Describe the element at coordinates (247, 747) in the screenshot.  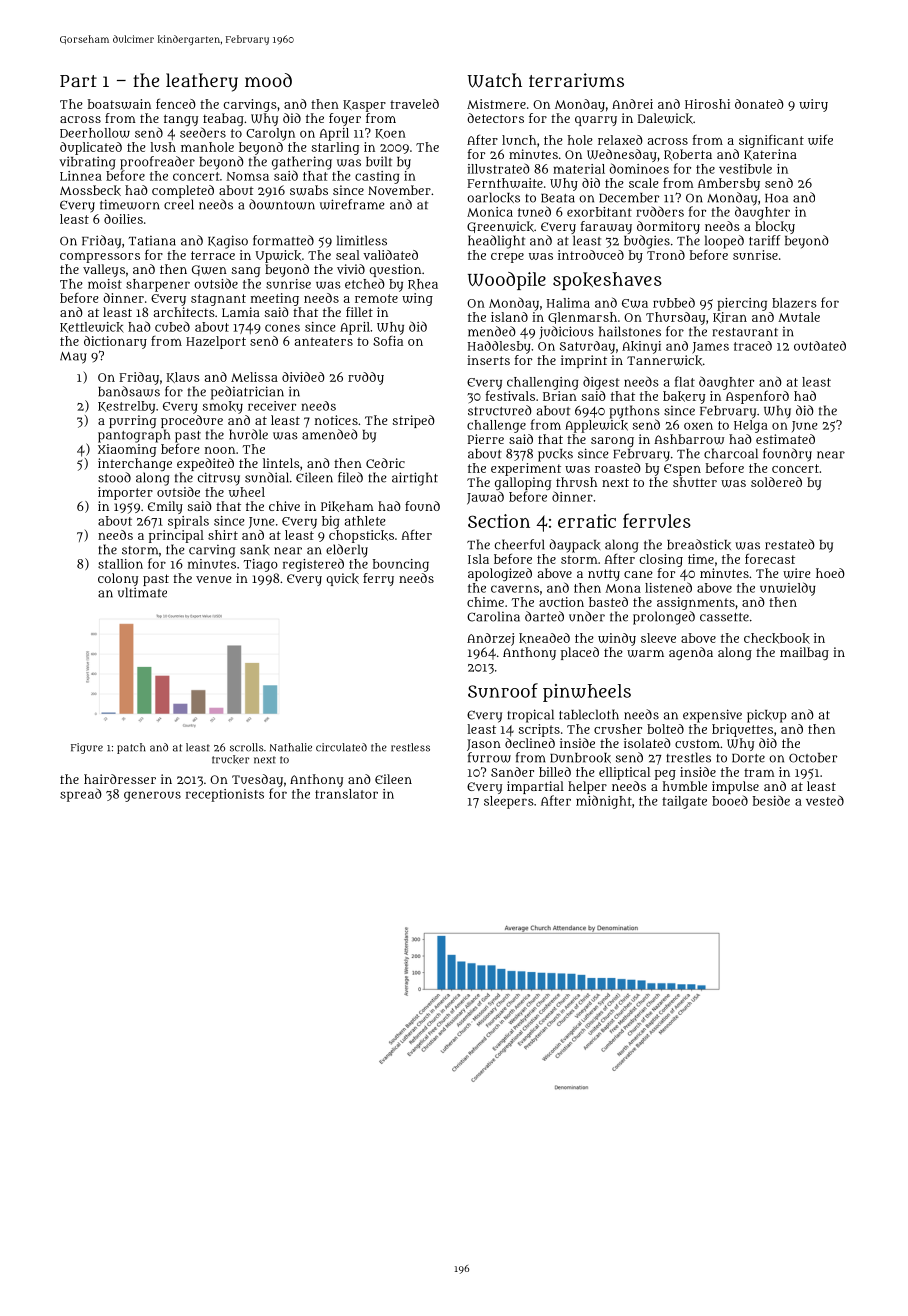
I see `scrolls` at that location.
